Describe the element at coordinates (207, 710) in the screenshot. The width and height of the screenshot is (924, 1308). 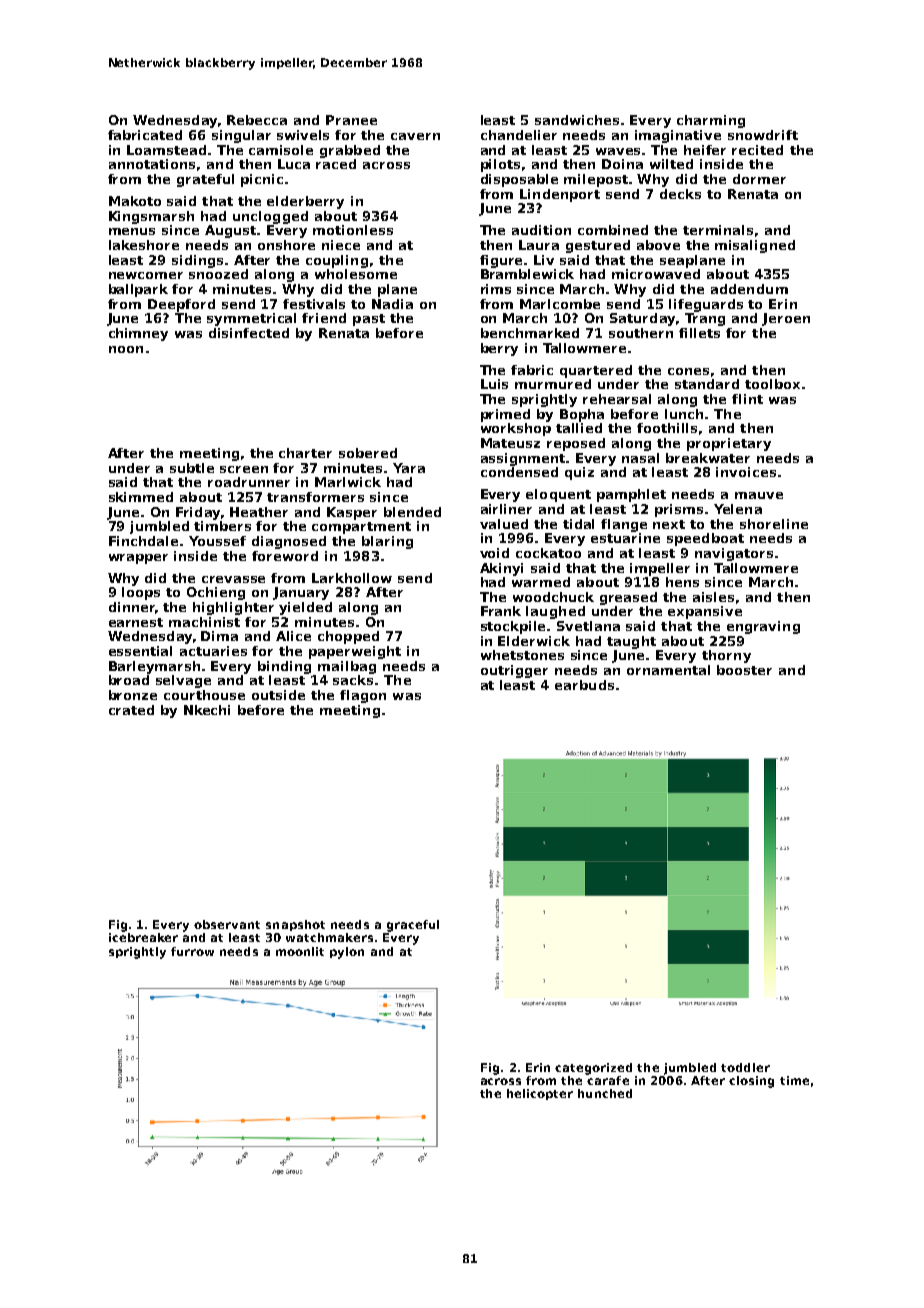
I see `Nkechi` at that location.
